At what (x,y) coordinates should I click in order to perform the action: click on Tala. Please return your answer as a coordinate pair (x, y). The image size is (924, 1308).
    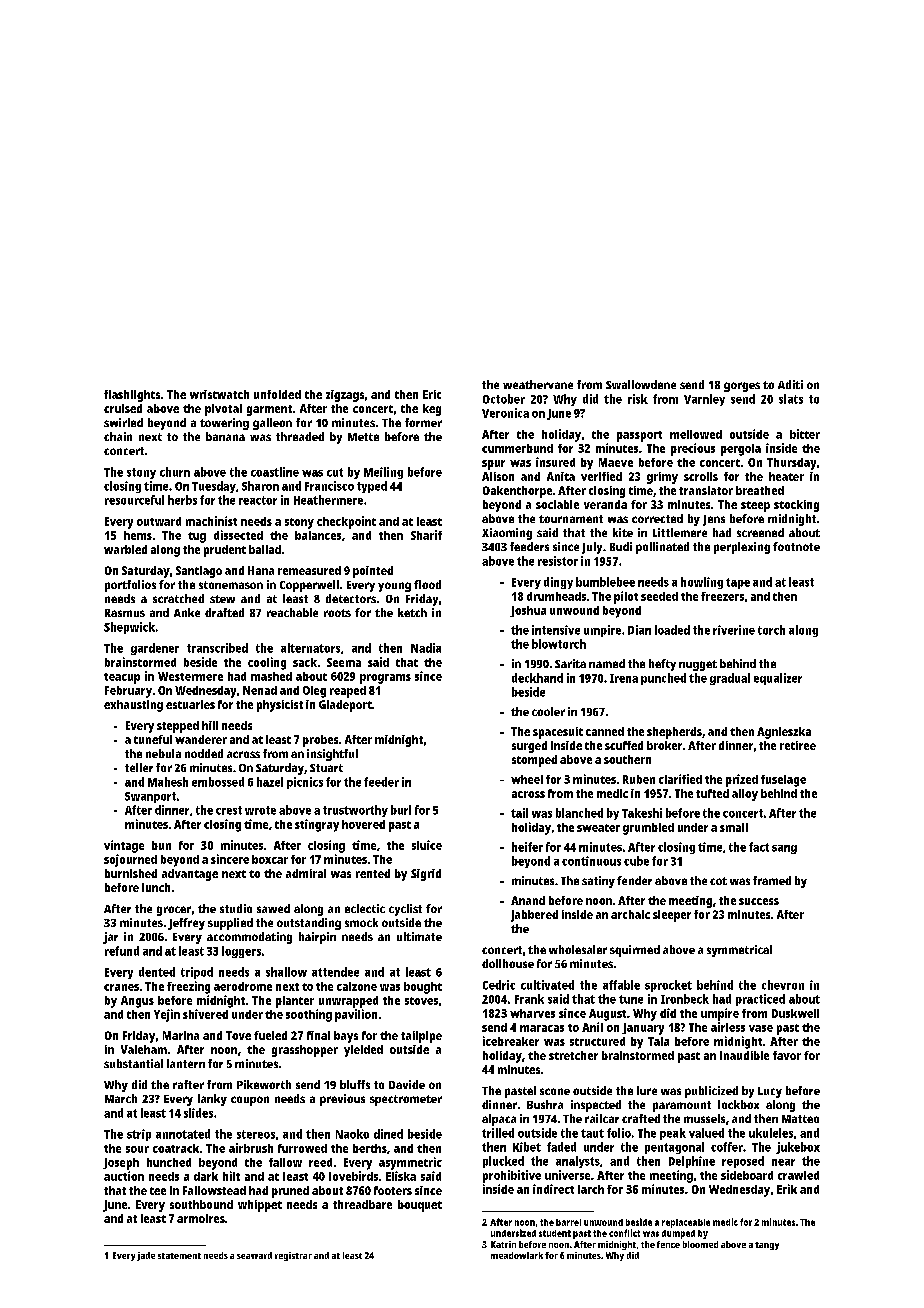
    Looking at the image, I should click on (658, 1041).
